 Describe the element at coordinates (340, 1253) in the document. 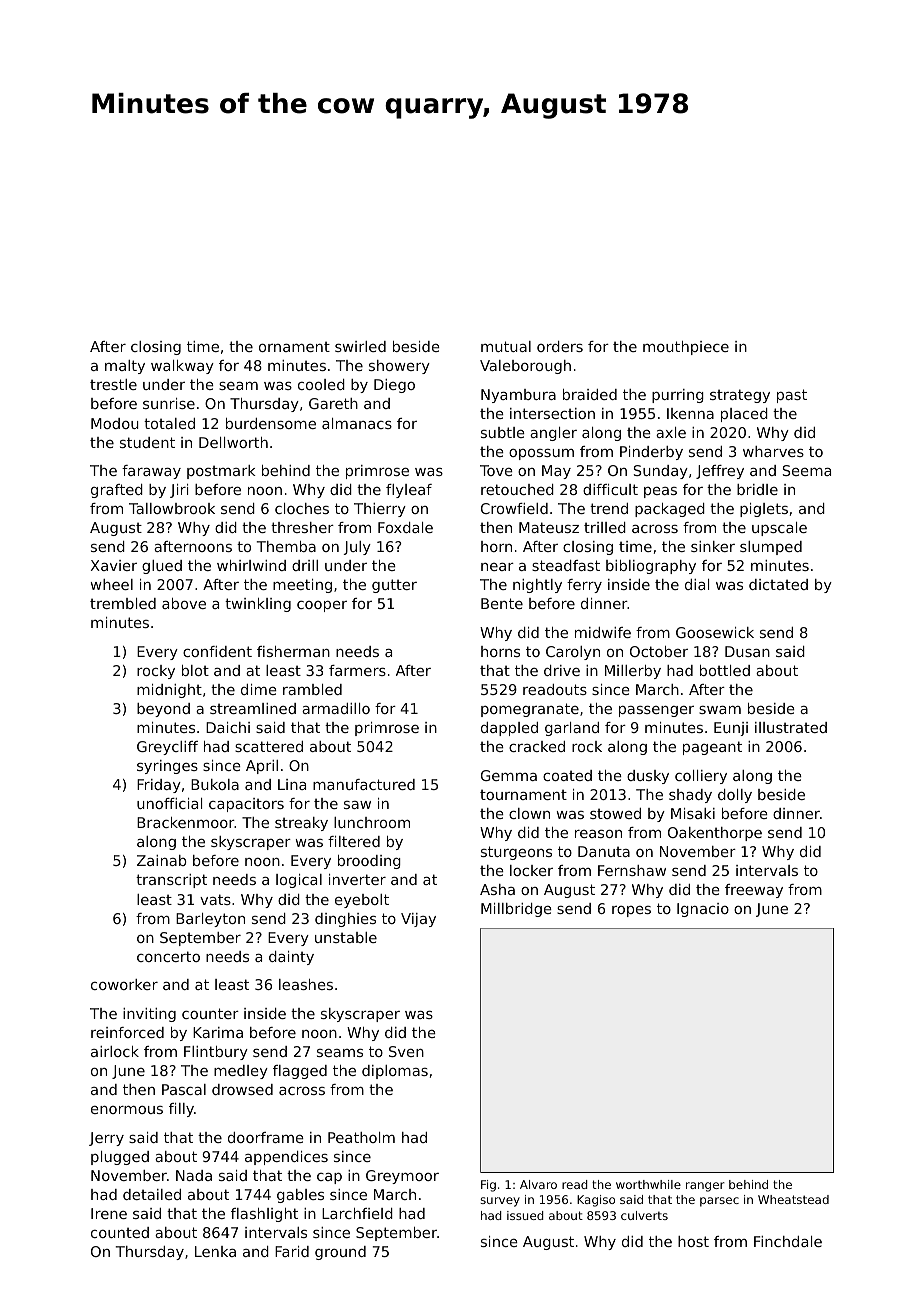

I see `ground` at that location.
